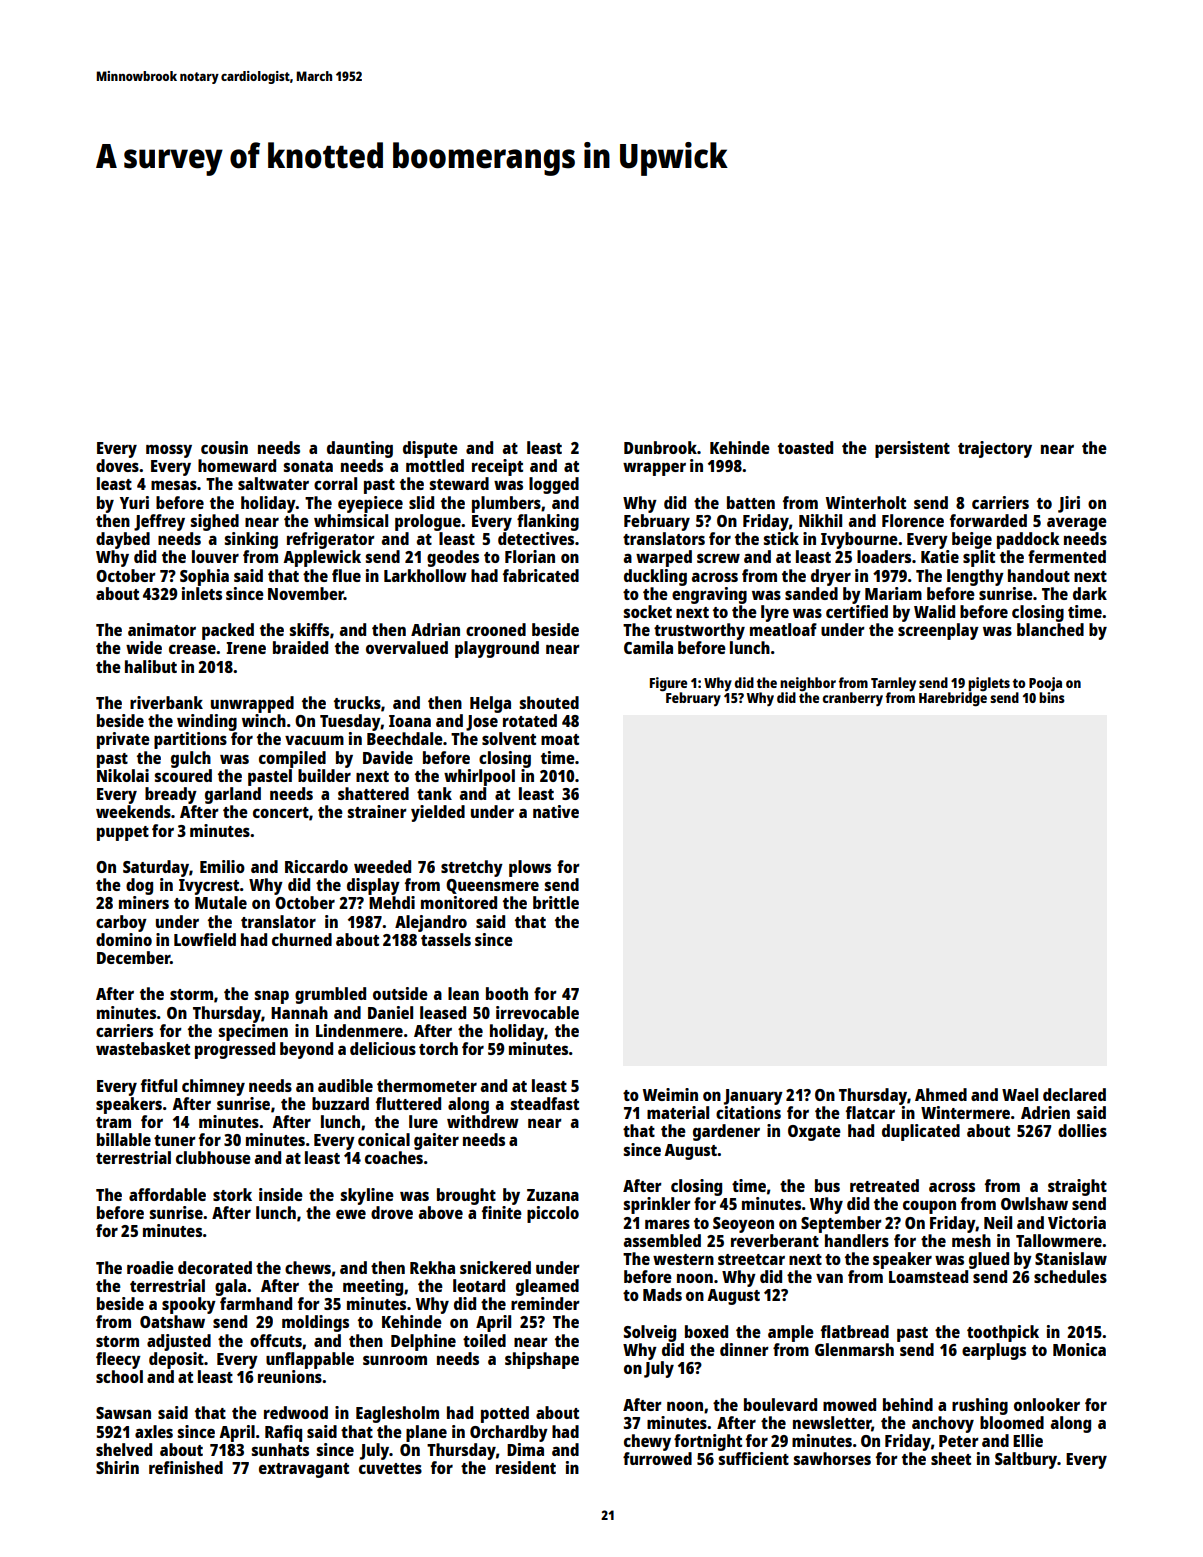 This screenshot has height=1557, width=1203. Describe the element at coordinates (530, 868) in the screenshot. I see `plows` at that location.
